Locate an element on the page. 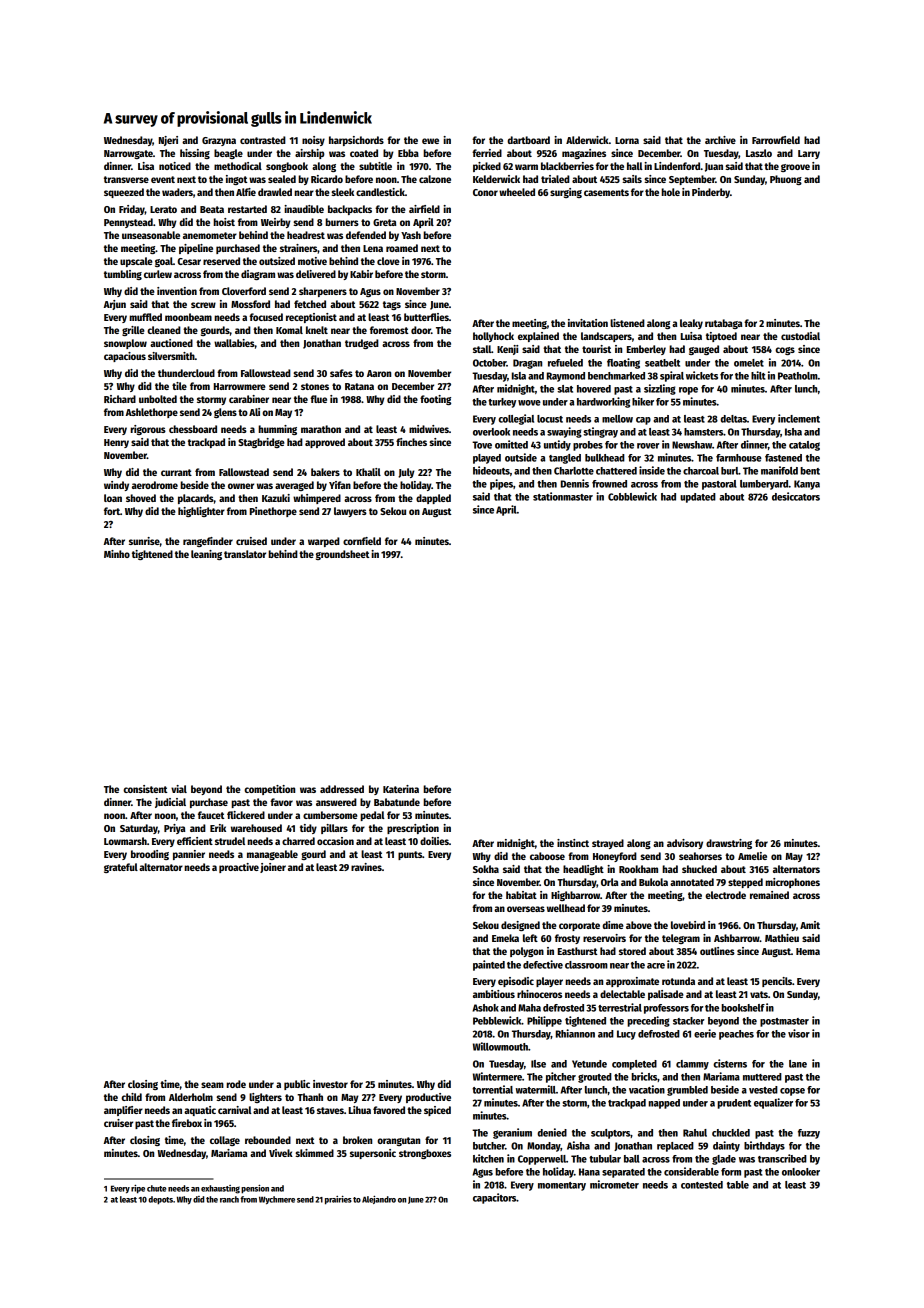 The height and width of the image is (1308, 924). averaged is located at coordinates (294, 486).
